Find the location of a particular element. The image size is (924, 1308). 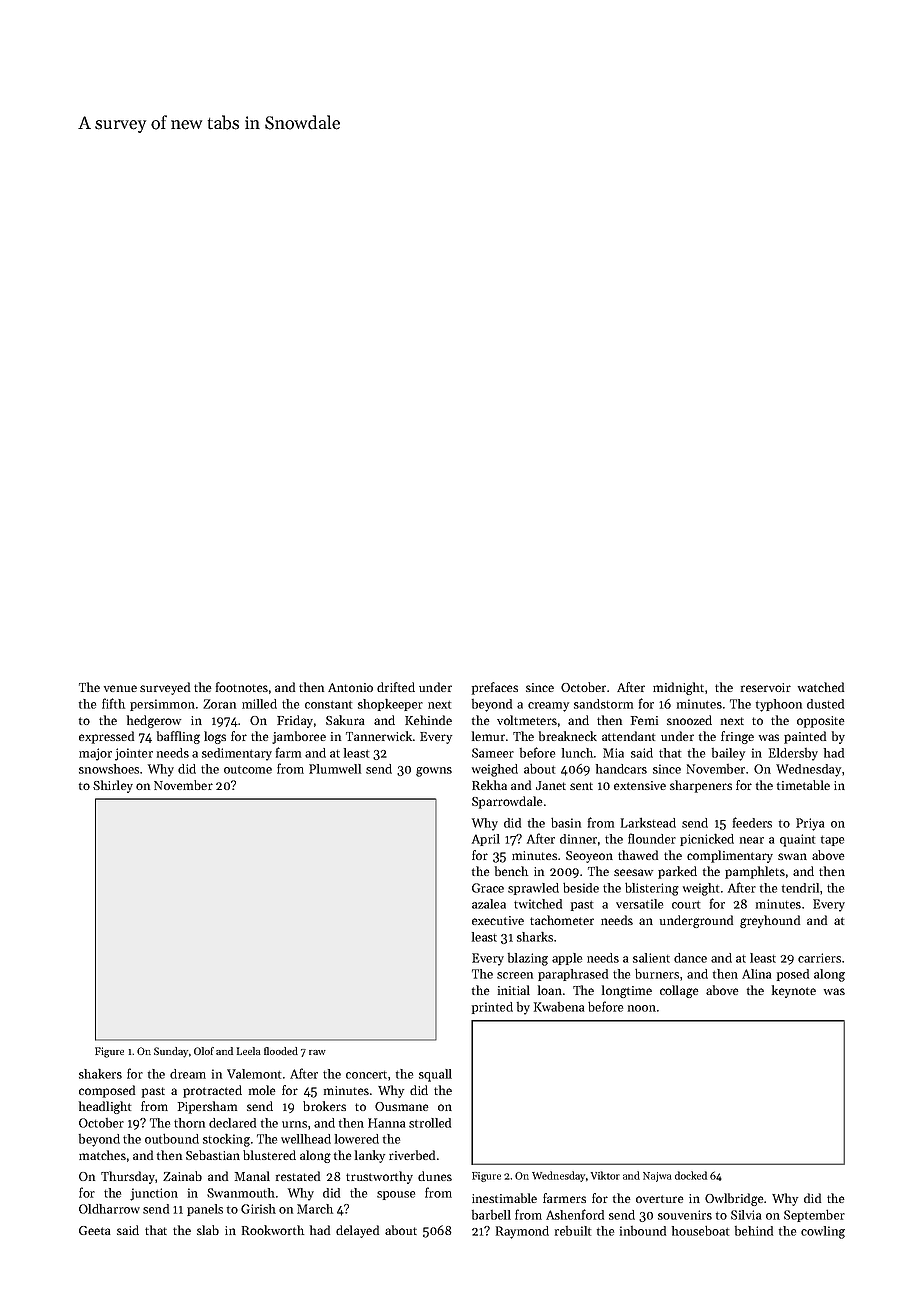

Raymond is located at coordinates (522, 1232).
